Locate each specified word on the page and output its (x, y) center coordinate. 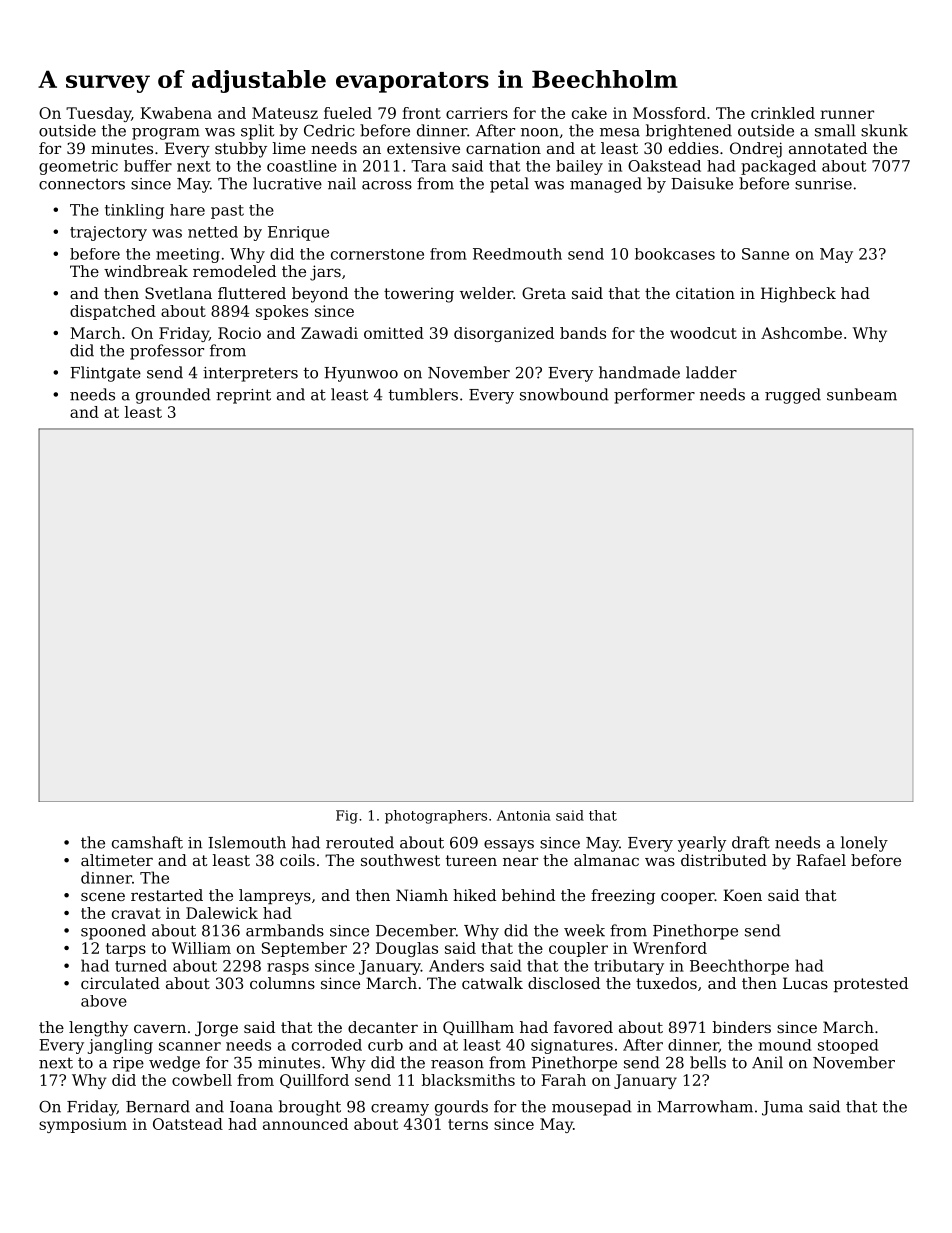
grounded (173, 396)
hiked (474, 895)
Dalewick (222, 913)
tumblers (423, 394)
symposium (83, 1125)
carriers (477, 113)
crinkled (783, 113)
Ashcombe (801, 333)
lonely (864, 844)
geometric (78, 167)
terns (468, 1124)
